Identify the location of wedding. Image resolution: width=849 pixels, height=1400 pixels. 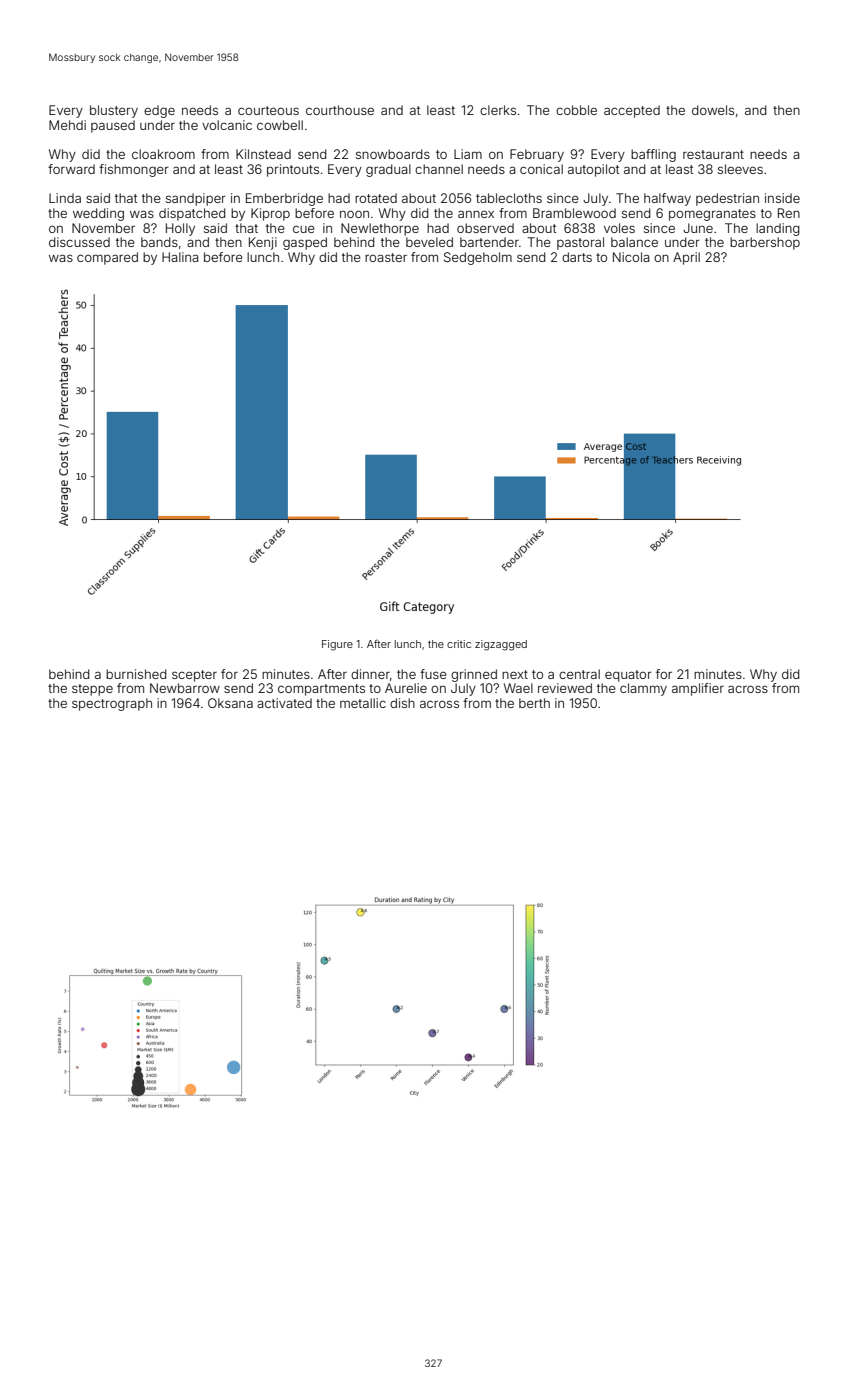
(98, 214).
